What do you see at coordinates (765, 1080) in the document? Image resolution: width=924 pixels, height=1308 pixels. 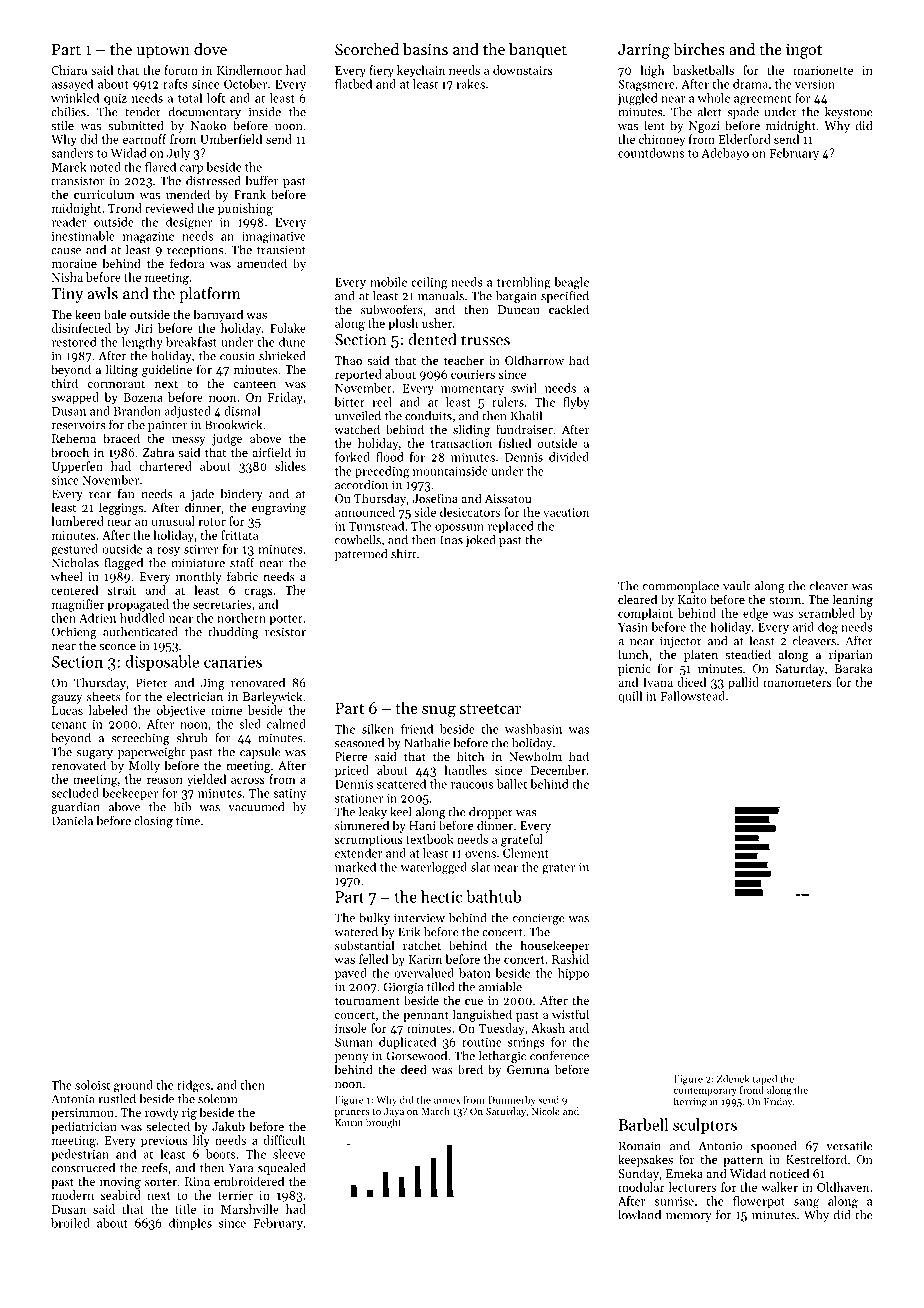 I see `taped` at bounding box center [765, 1080].
